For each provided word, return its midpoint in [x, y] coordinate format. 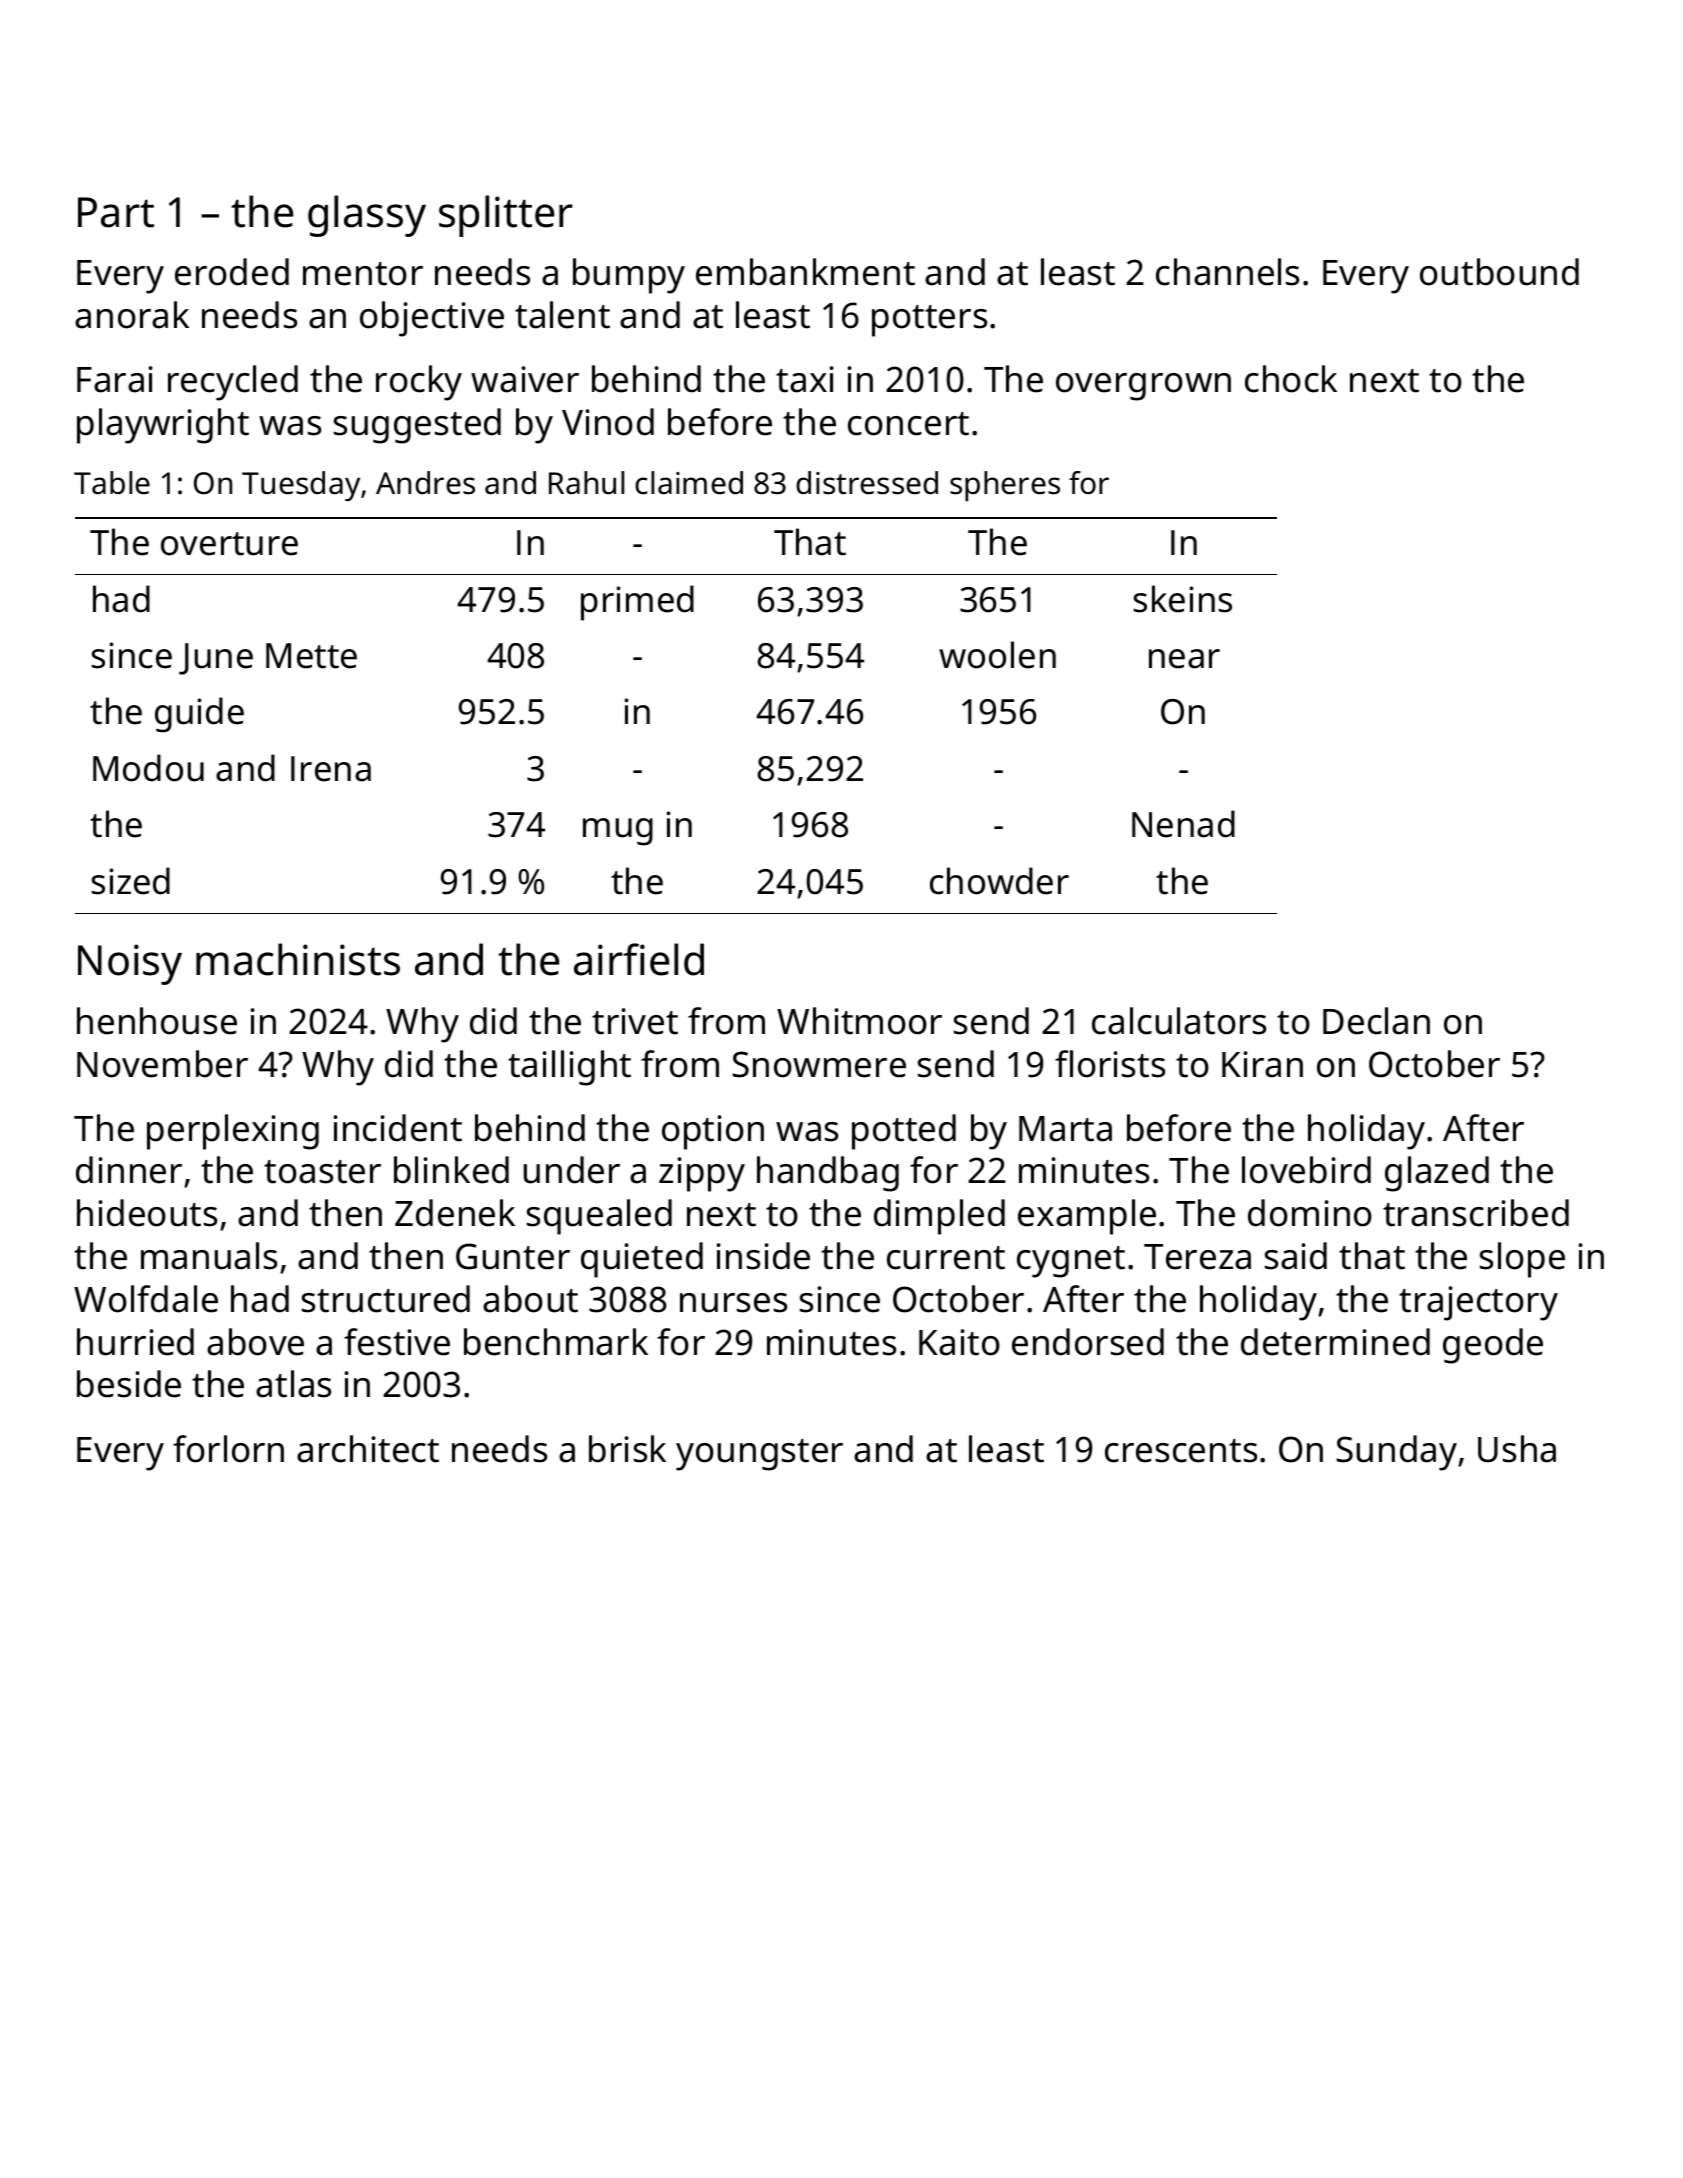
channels [1227, 272]
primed [637, 603]
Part [116, 212]
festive [397, 1342]
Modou [148, 768]
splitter [506, 216]
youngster [759, 1455]
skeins [1183, 599]
